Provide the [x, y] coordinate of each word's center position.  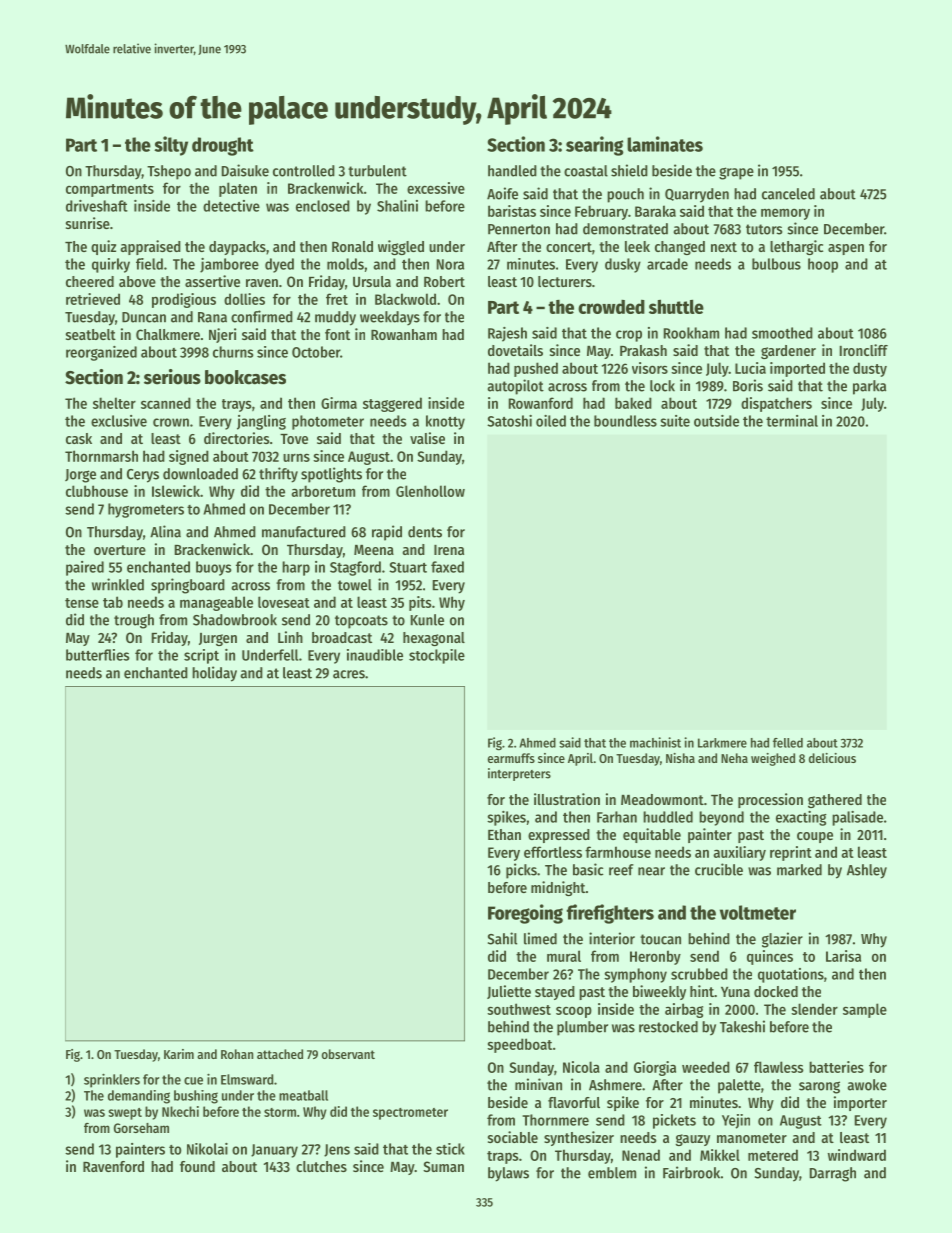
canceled [788, 194]
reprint [791, 853]
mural [564, 956]
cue [193, 1081]
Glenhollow [430, 491]
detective [231, 206]
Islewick [176, 491]
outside [716, 421]
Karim [179, 1054]
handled [512, 171]
